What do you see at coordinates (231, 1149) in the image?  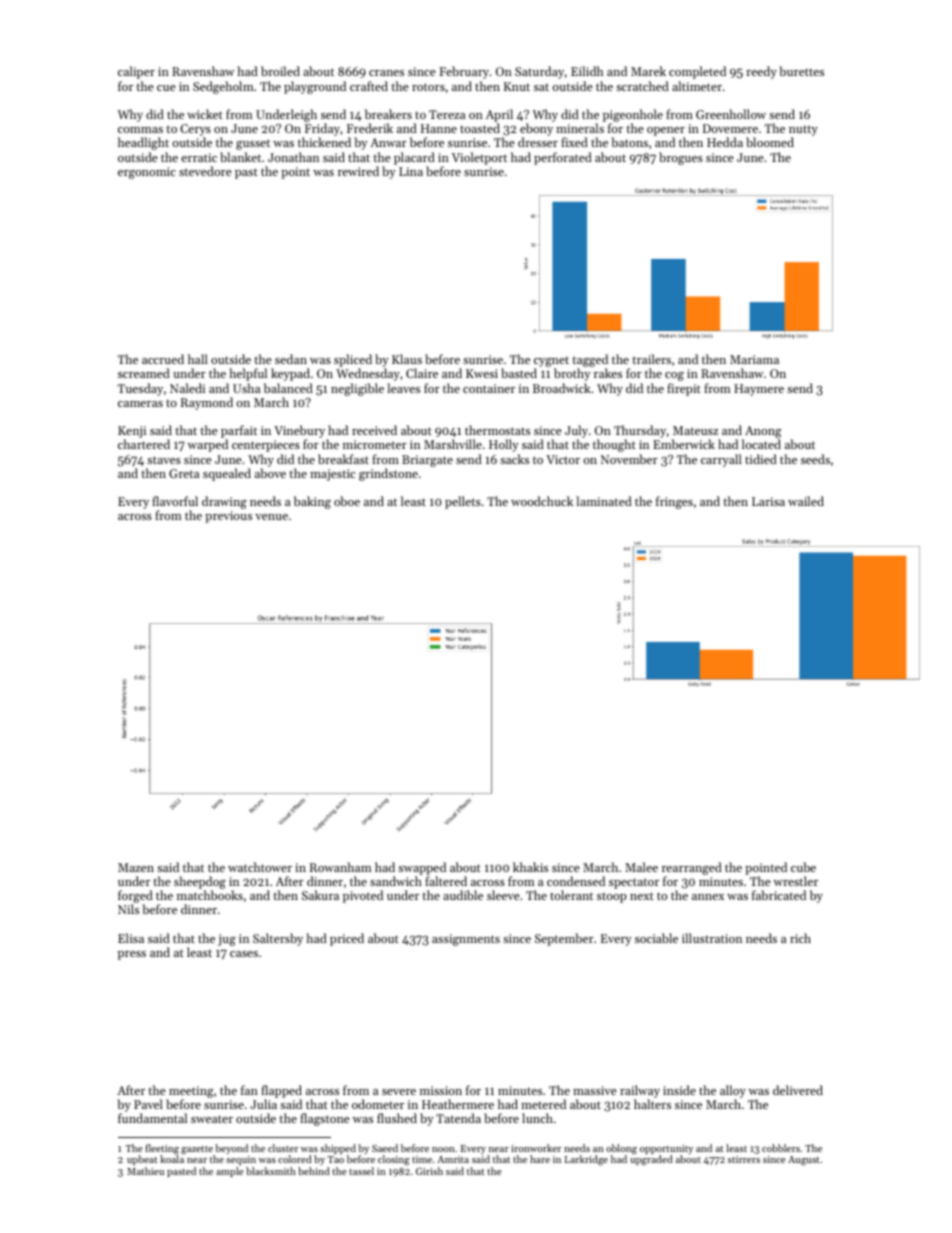 I see `beyond` at bounding box center [231, 1149].
